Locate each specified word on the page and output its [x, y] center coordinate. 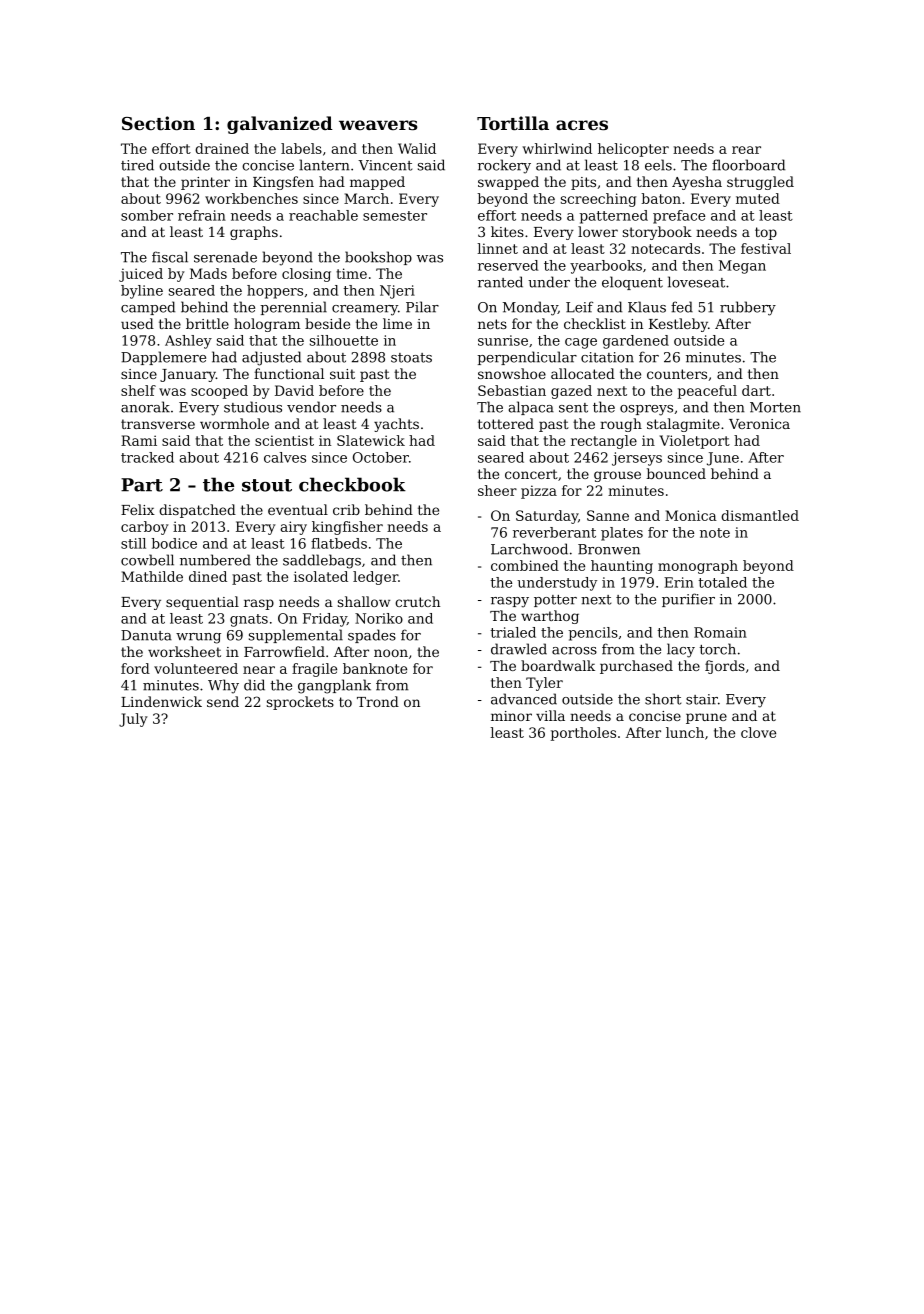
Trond [378, 701]
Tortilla [513, 123]
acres [582, 125]
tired [137, 165]
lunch [685, 732]
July [133, 720]
